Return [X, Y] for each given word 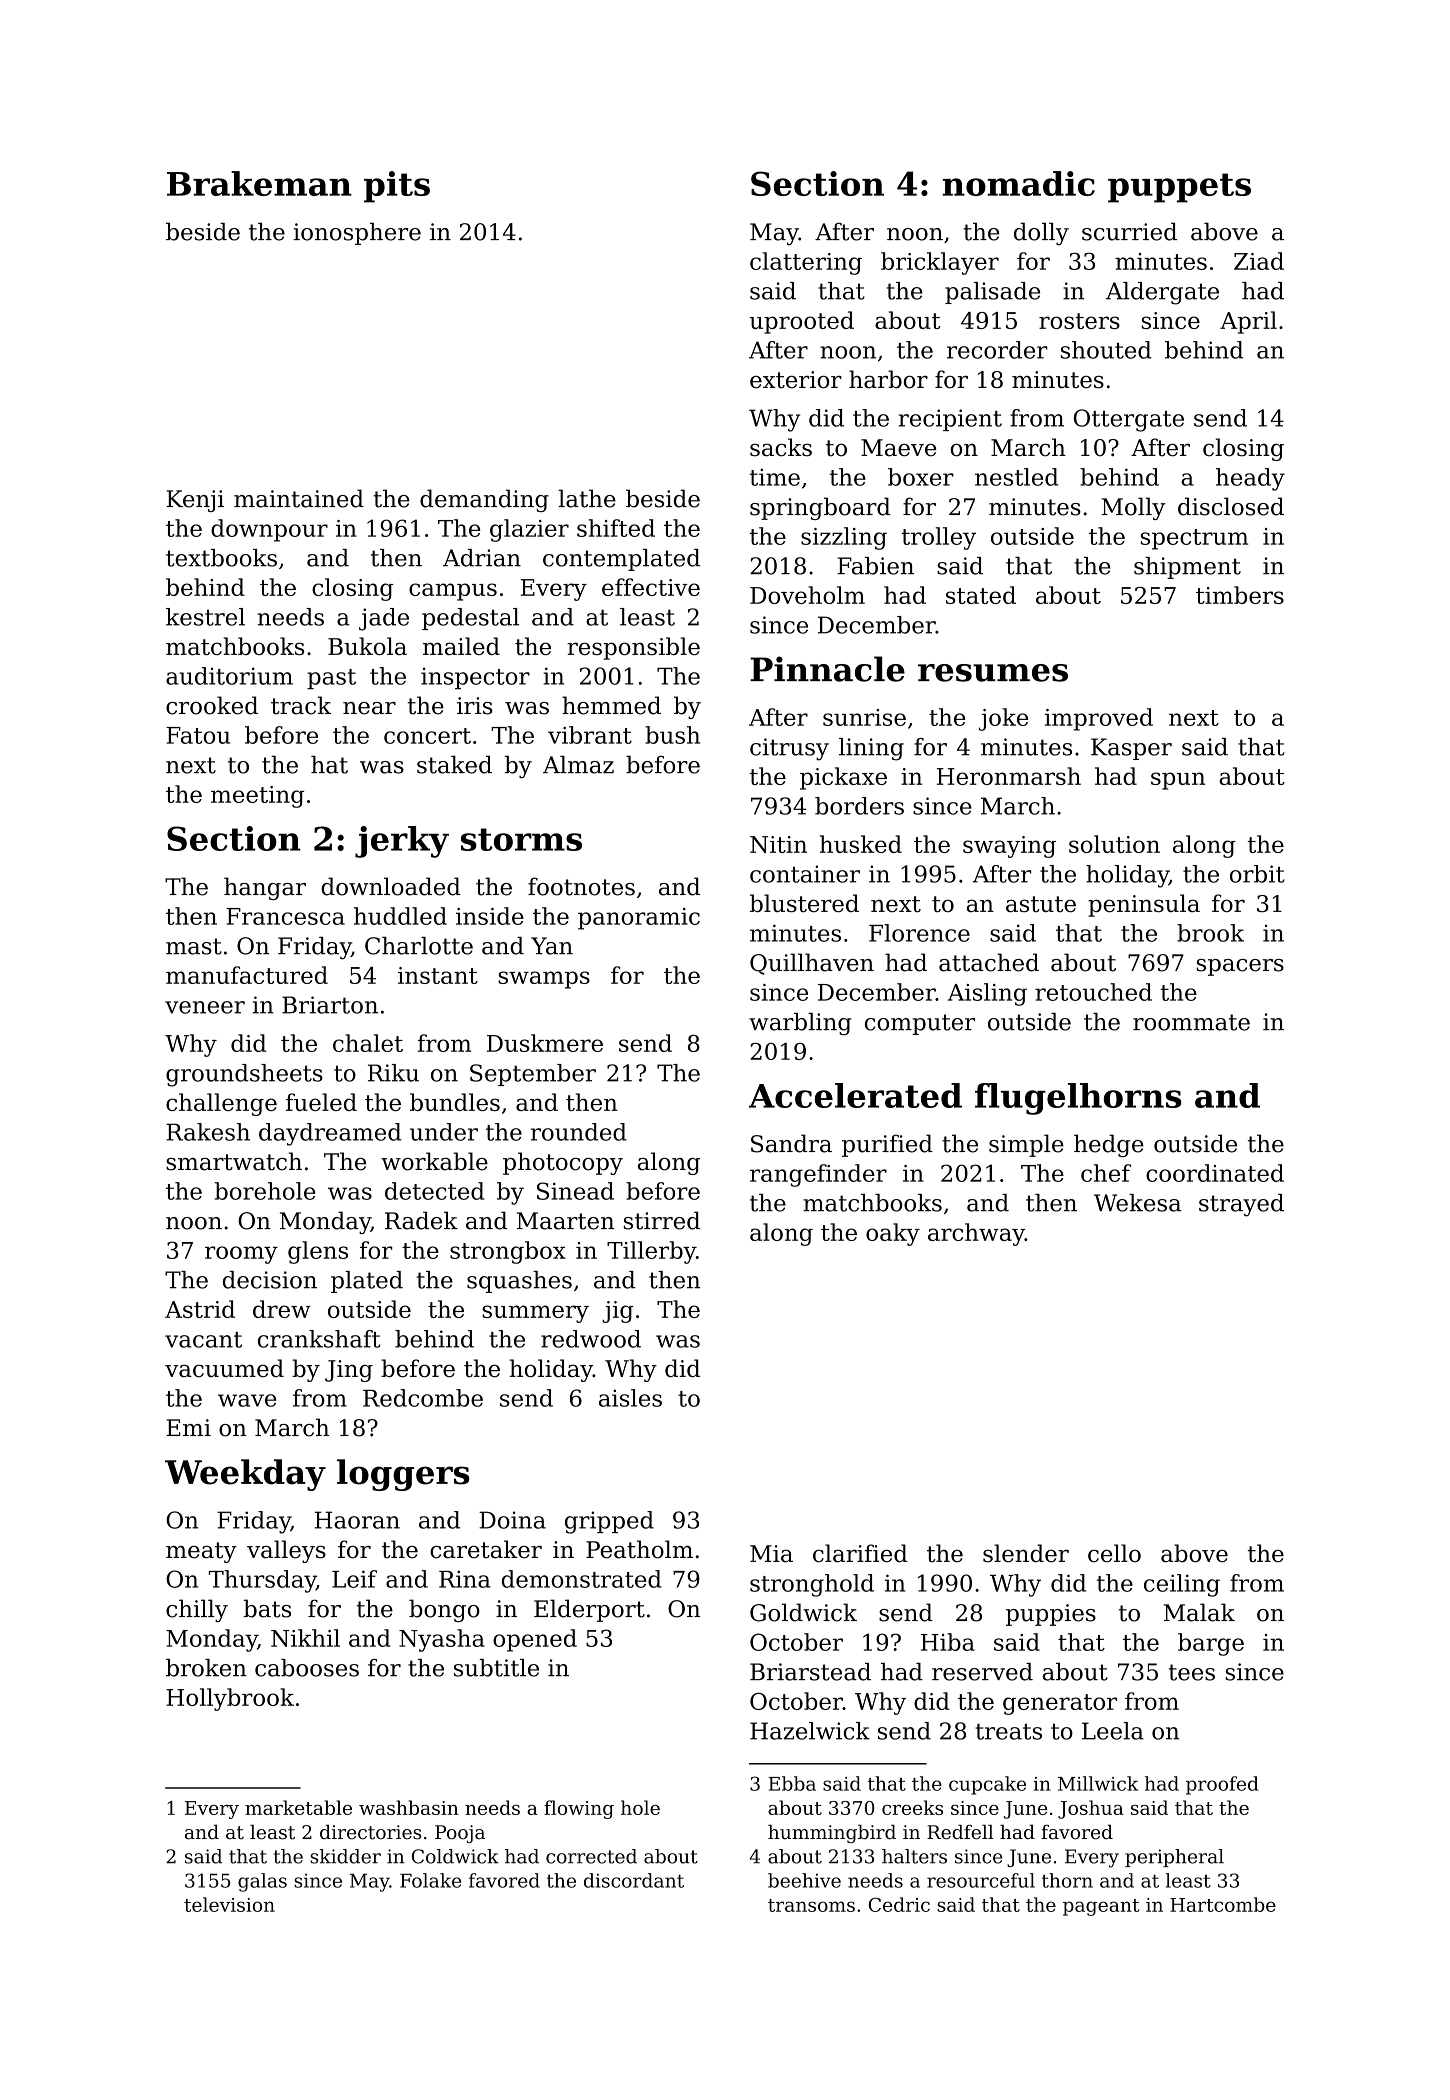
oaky [893, 1234]
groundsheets [244, 1075]
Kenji [195, 501]
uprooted [802, 322]
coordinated [1215, 1173]
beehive [804, 1880]
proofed [1222, 1785]
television [229, 1904]
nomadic [1019, 183]
